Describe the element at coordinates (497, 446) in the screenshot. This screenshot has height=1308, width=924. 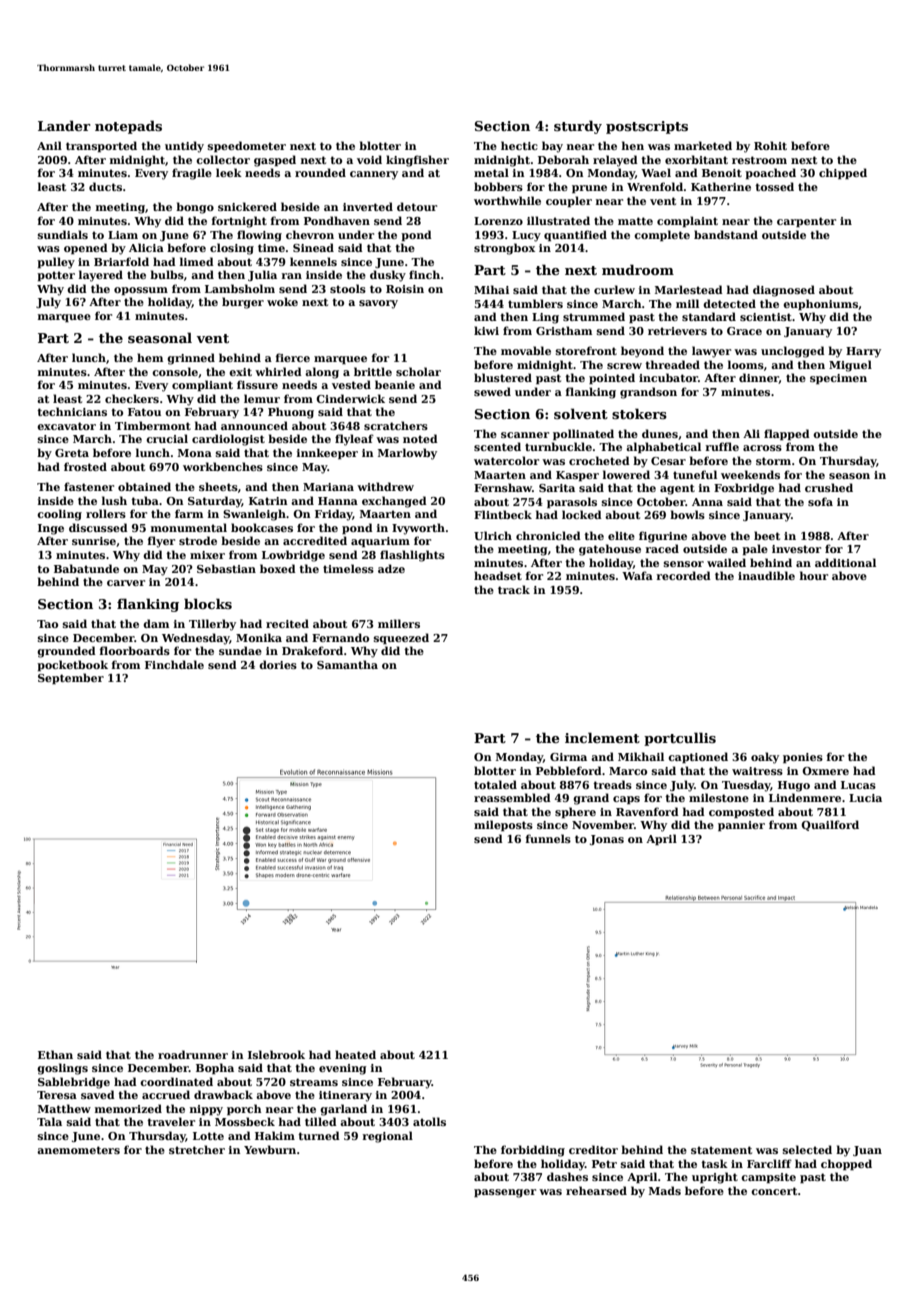
I see `scented` at that location.
